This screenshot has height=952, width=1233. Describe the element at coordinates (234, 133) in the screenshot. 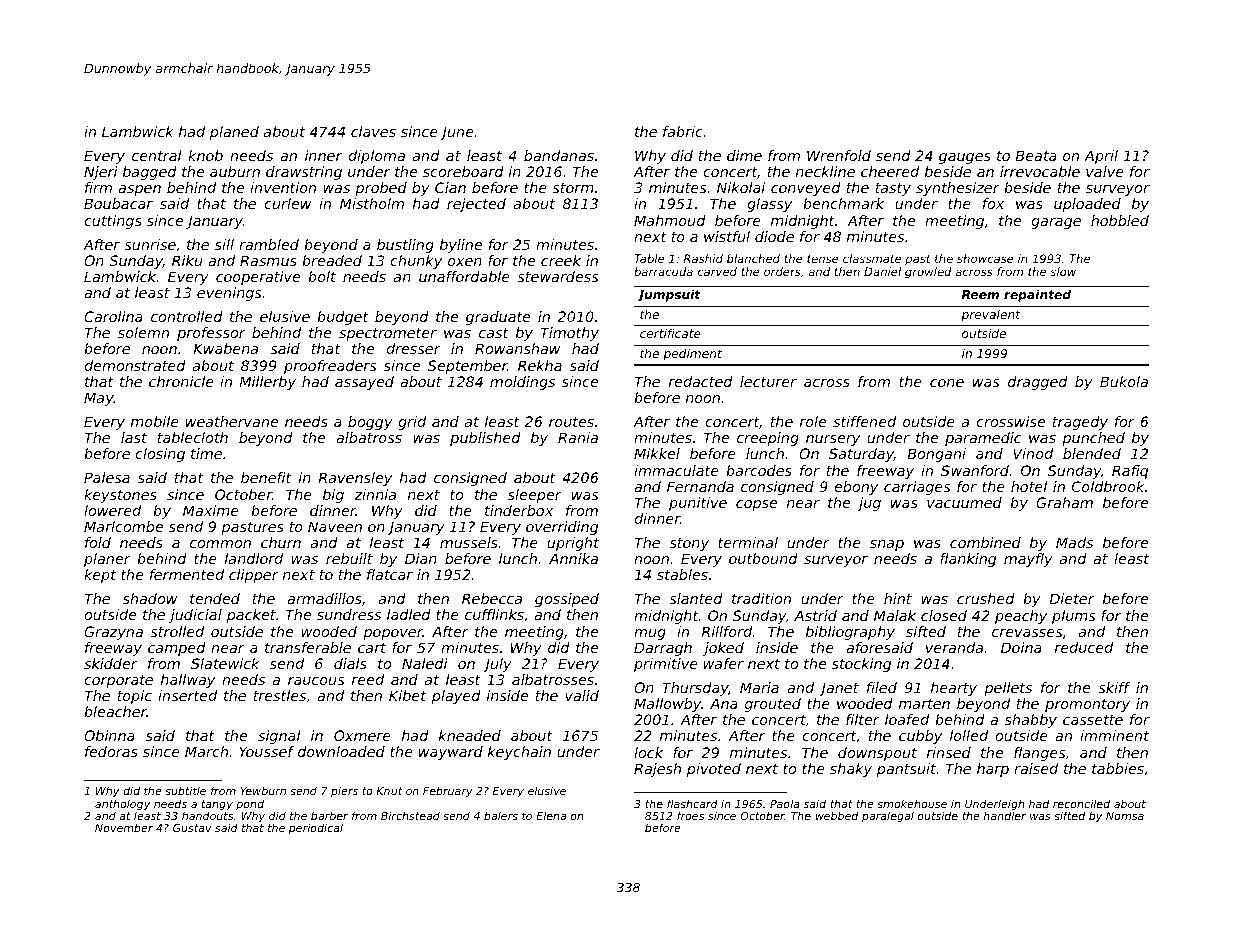

I see `planed` at that location.
